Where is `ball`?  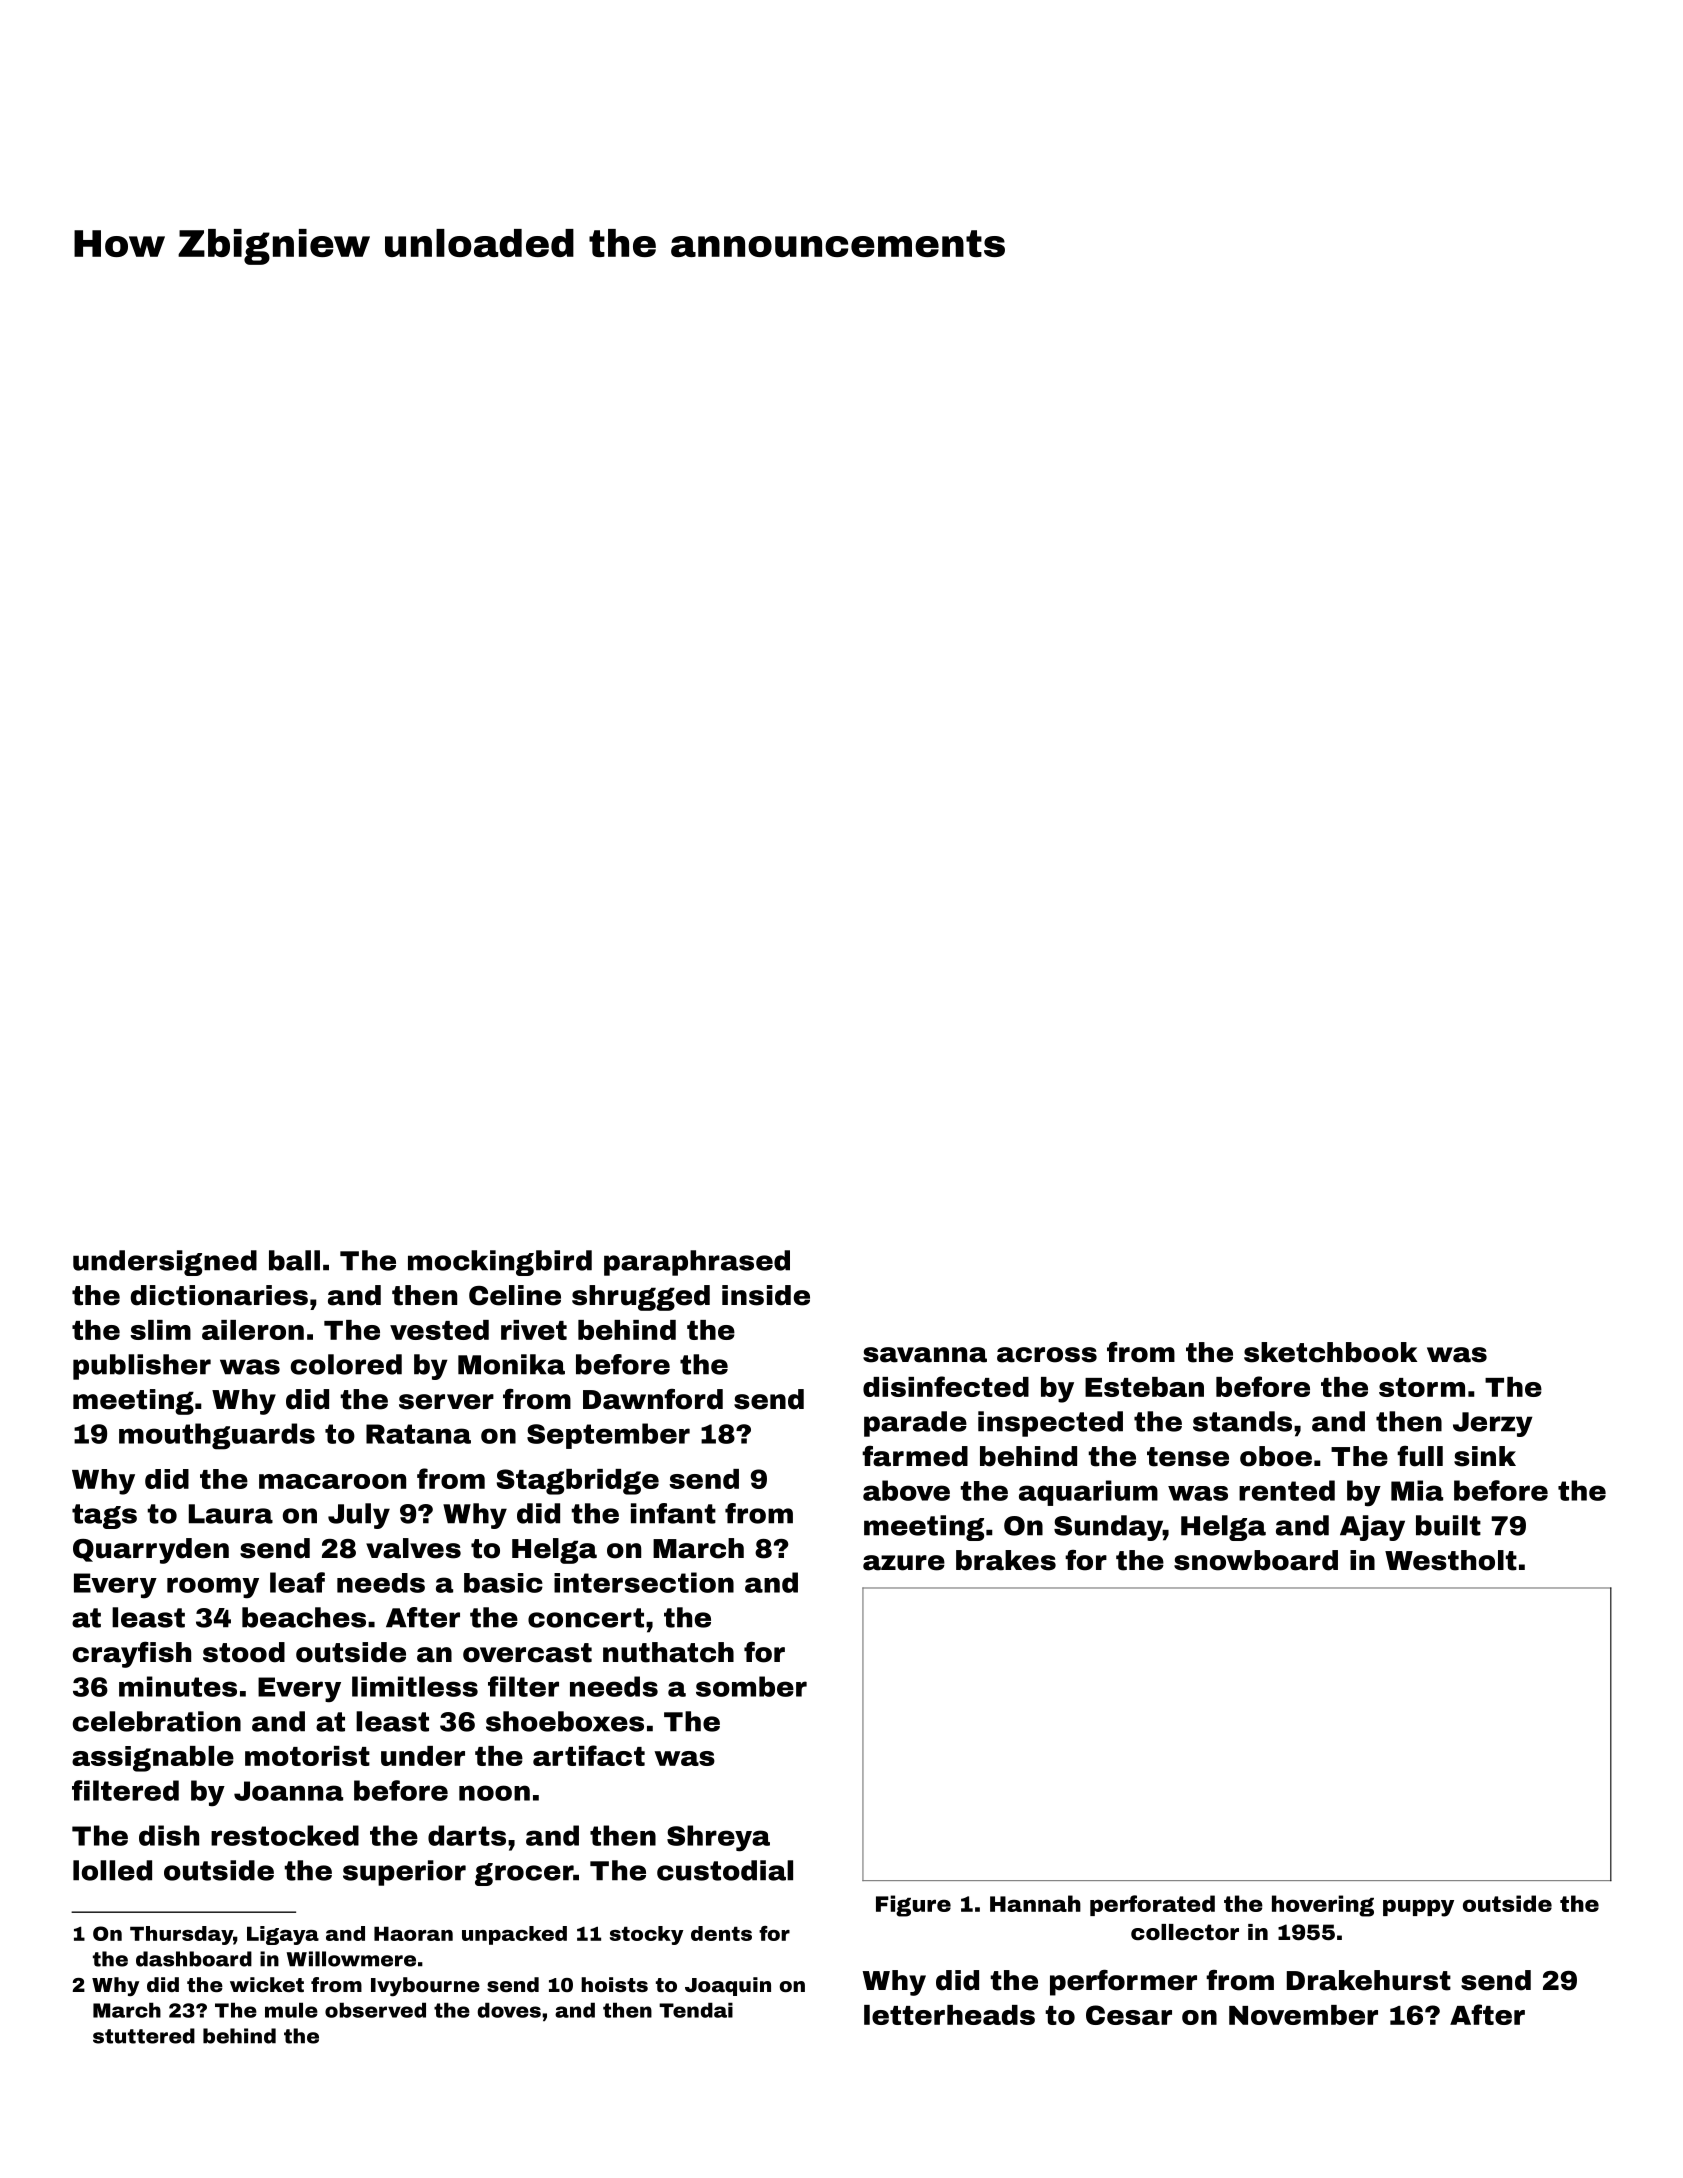 ball is located at coordinates (294, 1260).
